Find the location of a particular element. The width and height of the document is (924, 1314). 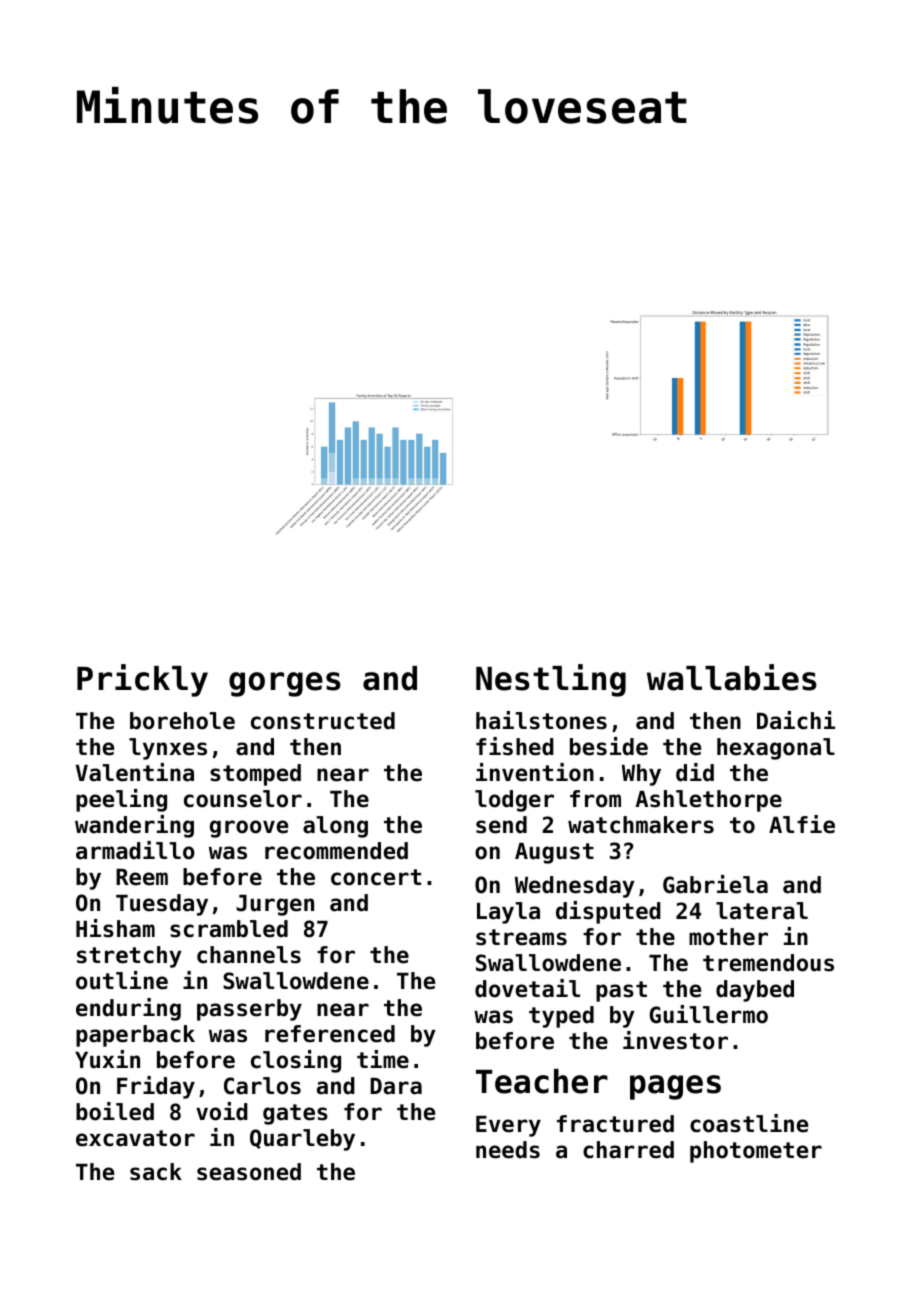

Carlos is located at coordinates (262, 1086).
